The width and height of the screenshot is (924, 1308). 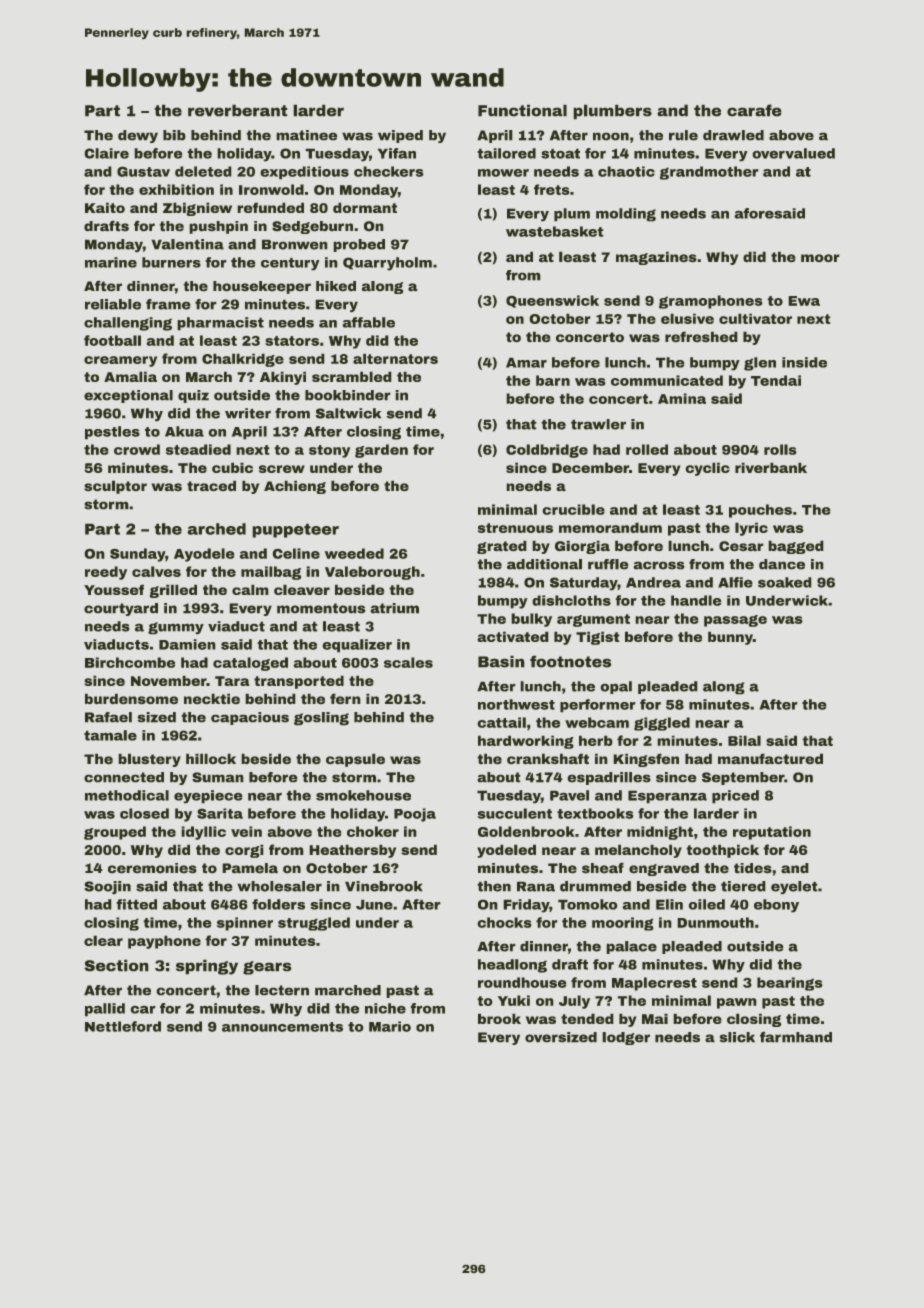 I want to click on sculptor, so click(x=115, y=487).
